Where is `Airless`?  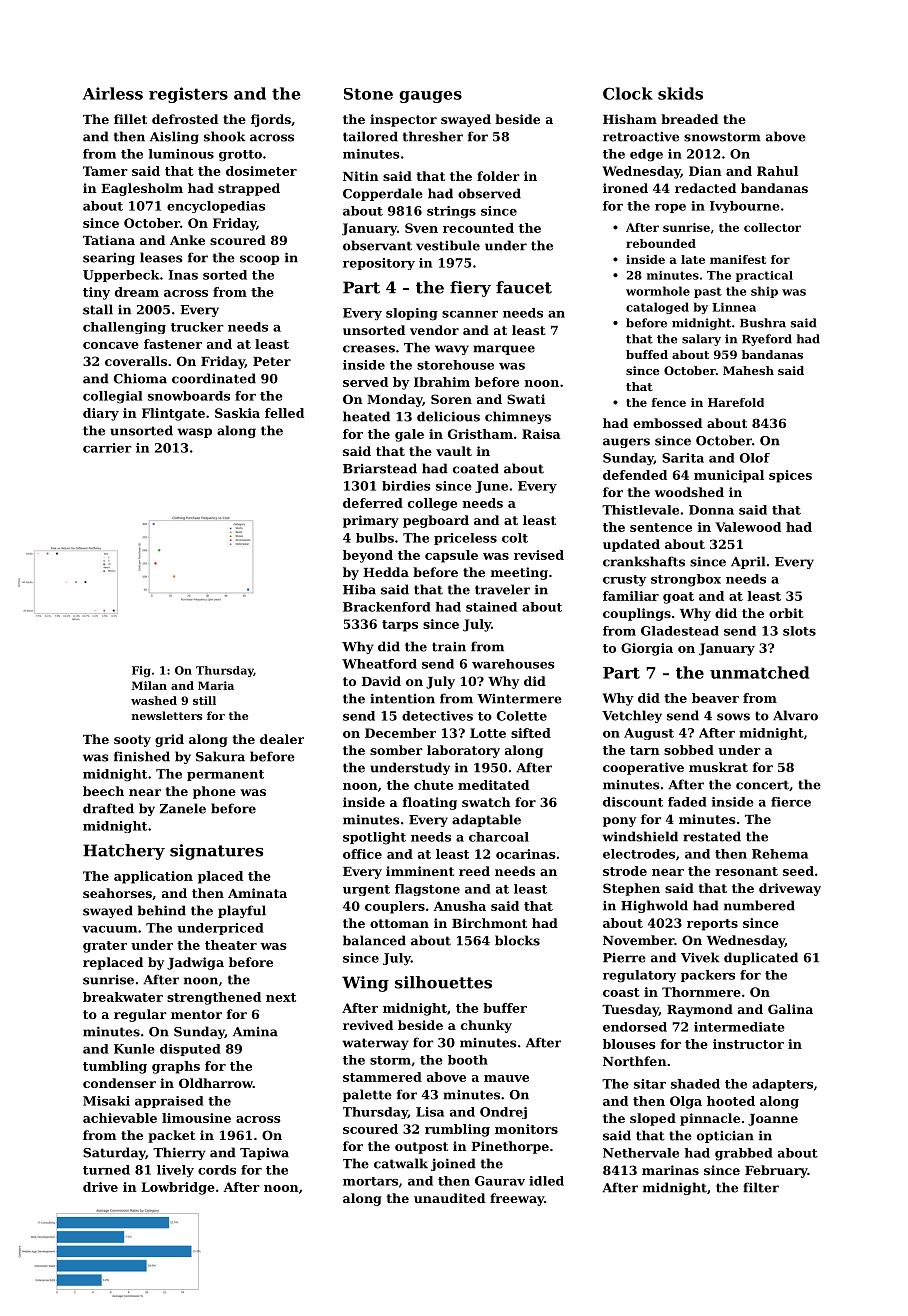 Airless is located at coordinates (113, 93).
